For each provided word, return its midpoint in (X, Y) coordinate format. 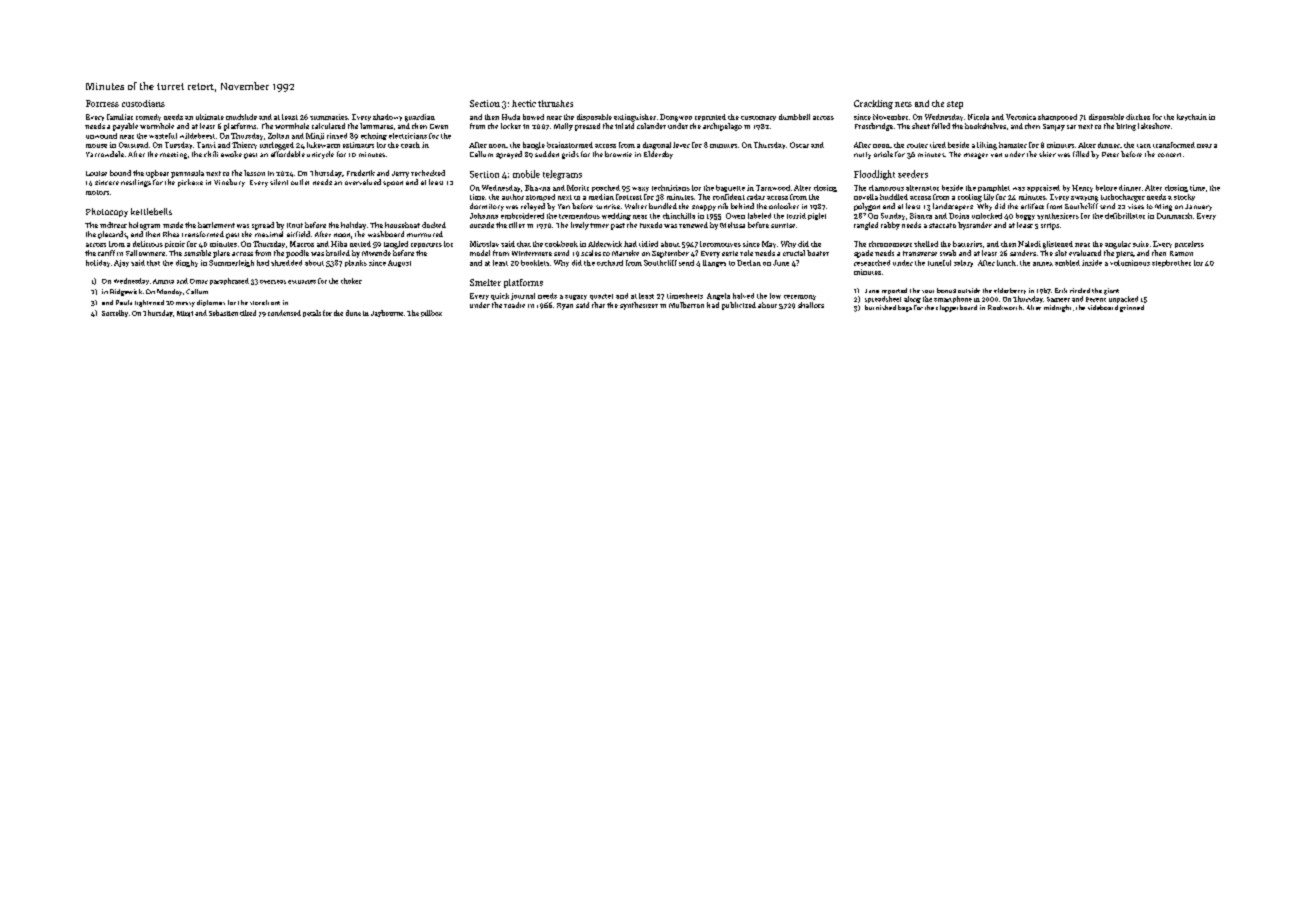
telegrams (562, 175)
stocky (1184, 197)
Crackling (873, 104)
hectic (524, 103)
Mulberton (686, 305)
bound (120, 173)
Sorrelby (115, 313)
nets (903, 104)
